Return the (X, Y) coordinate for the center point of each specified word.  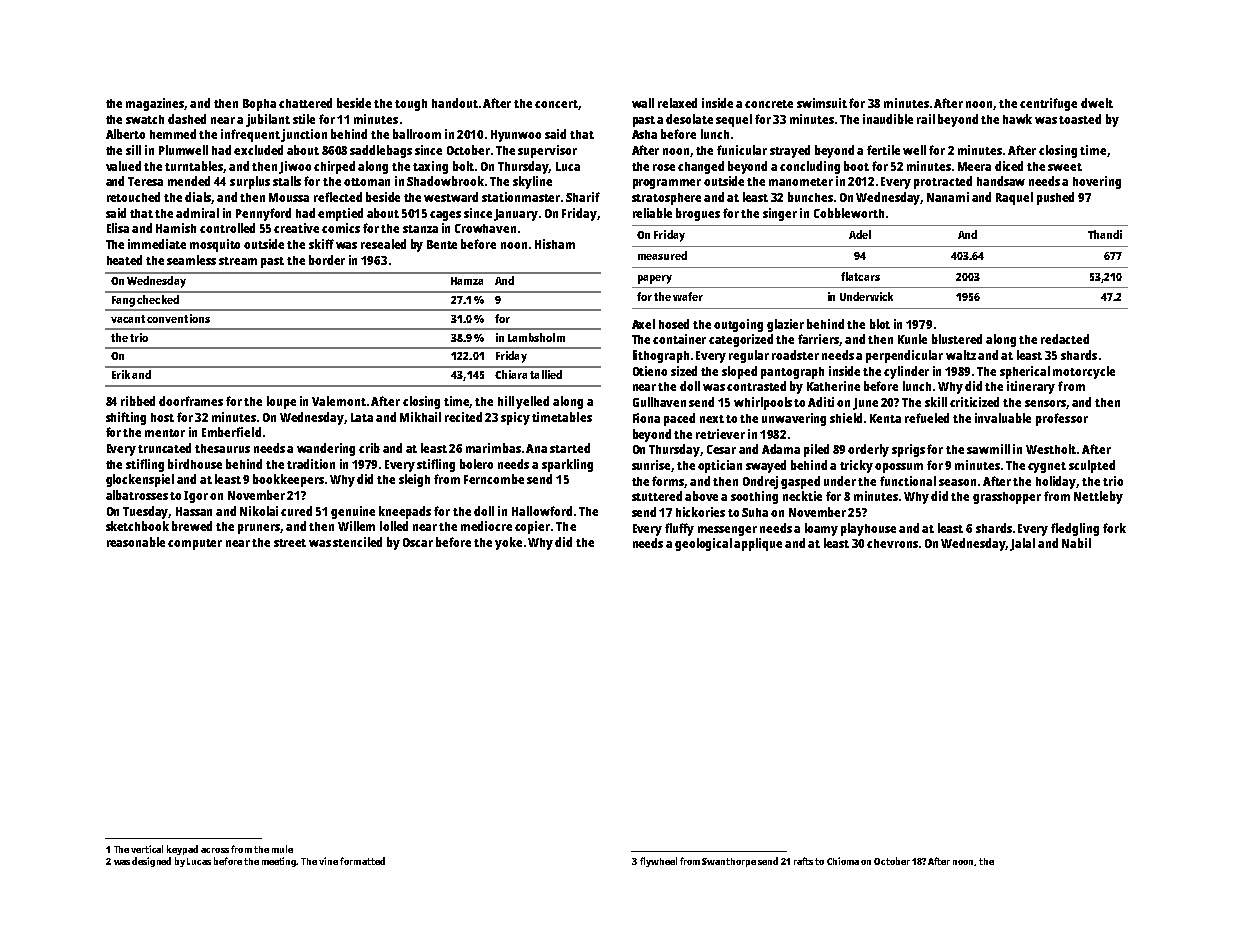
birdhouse (195, 464)
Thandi (1105, 234)
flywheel (658, 862)
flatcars (860, 276)
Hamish (176, 228)
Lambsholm (536, 337)
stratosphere (666, 199)
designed (151, 862)
